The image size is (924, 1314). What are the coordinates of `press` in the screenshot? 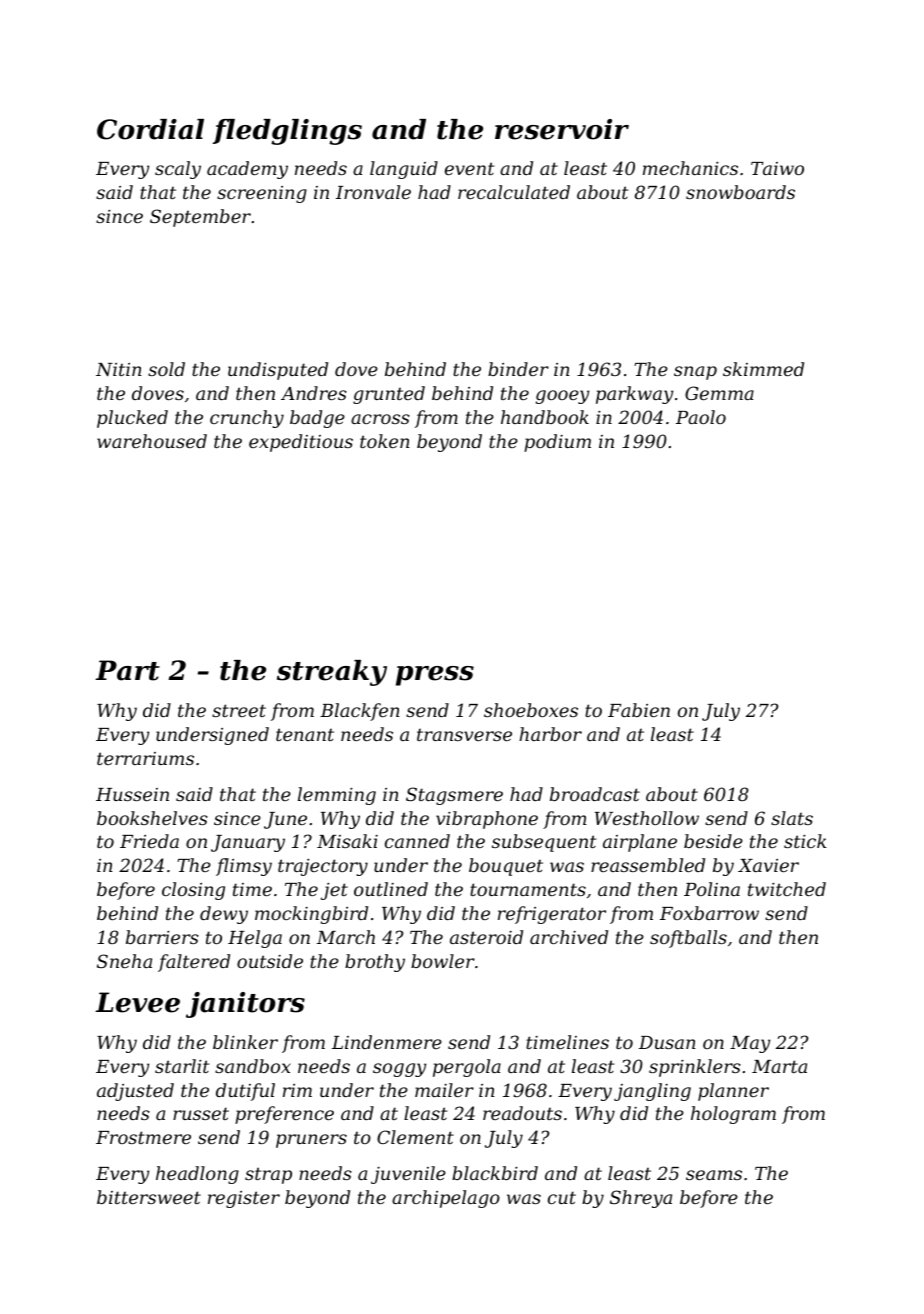 It's located at (435, 676).
